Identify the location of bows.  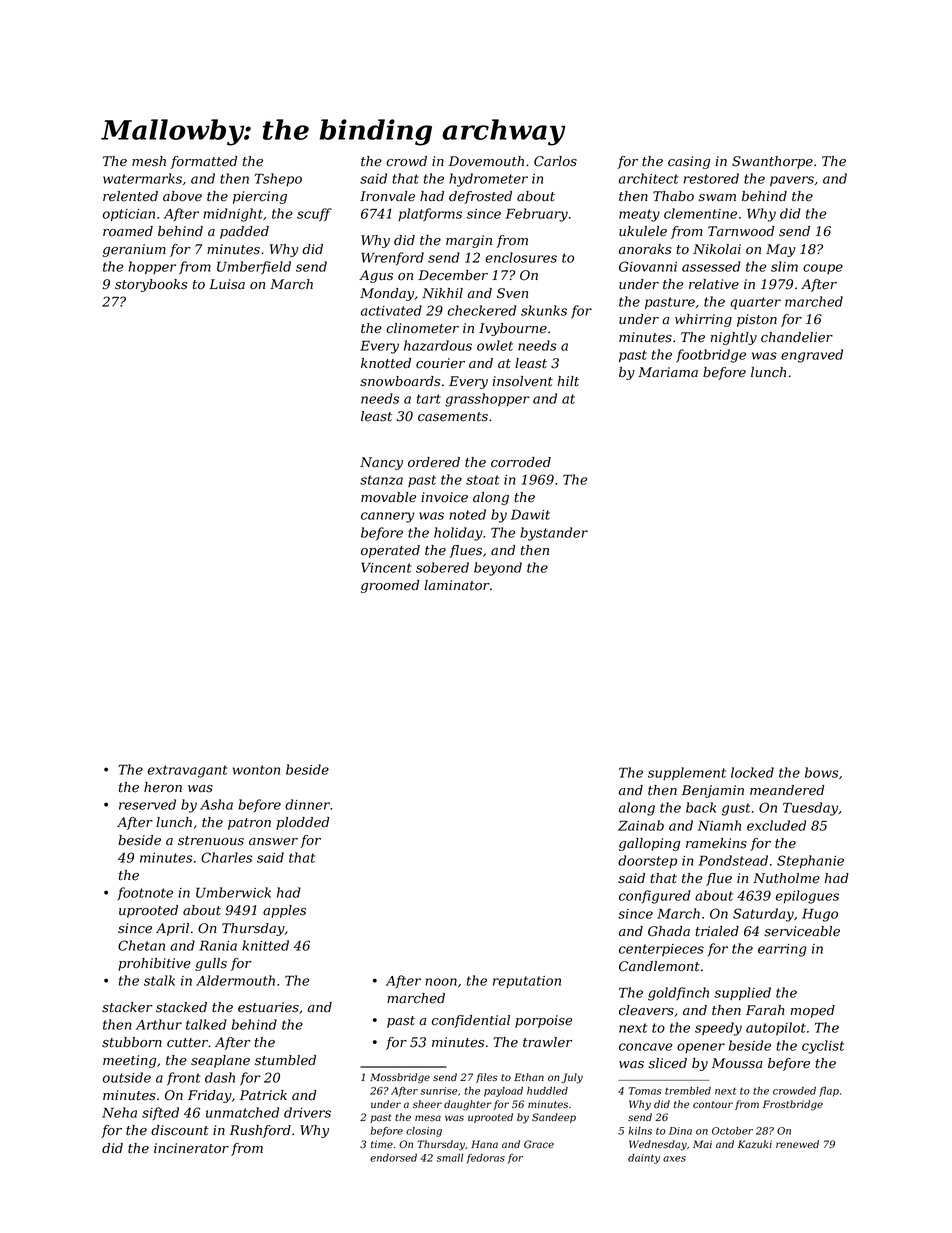
(821, 772).
